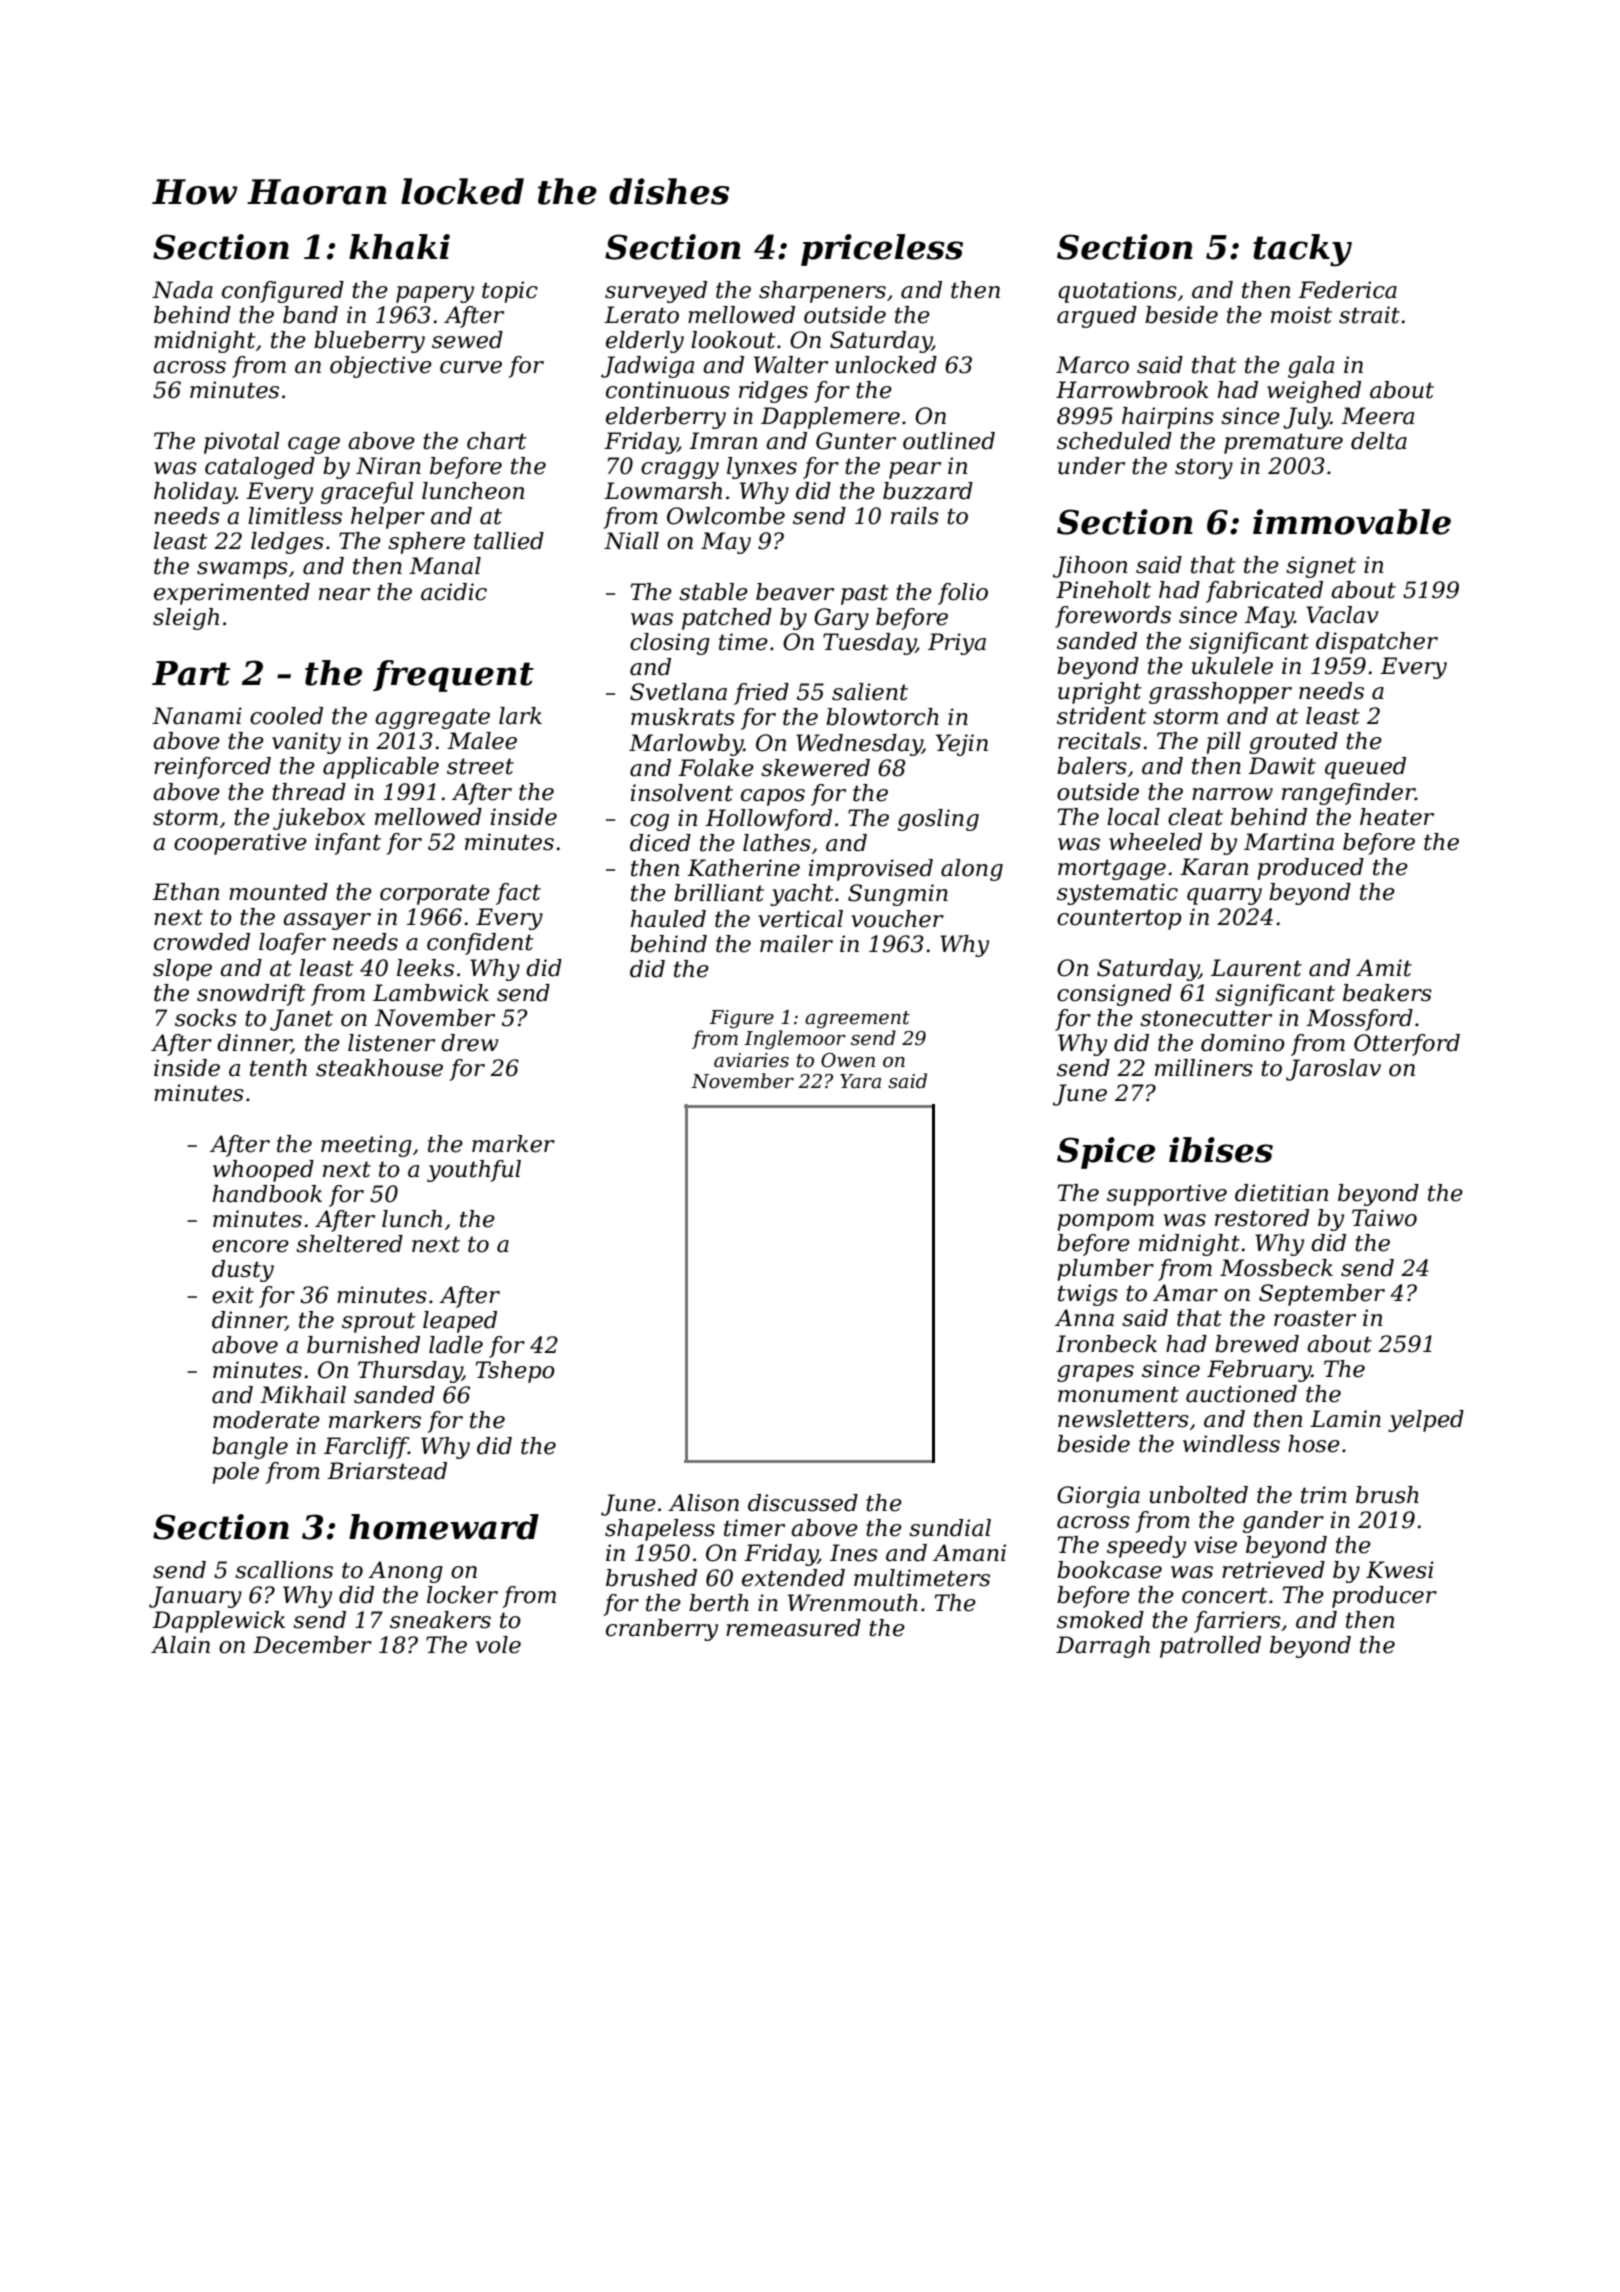 Image resolution: width=1620 pixels, height=2292 pixels. I want to click on tenth, so click(278, 1068).
